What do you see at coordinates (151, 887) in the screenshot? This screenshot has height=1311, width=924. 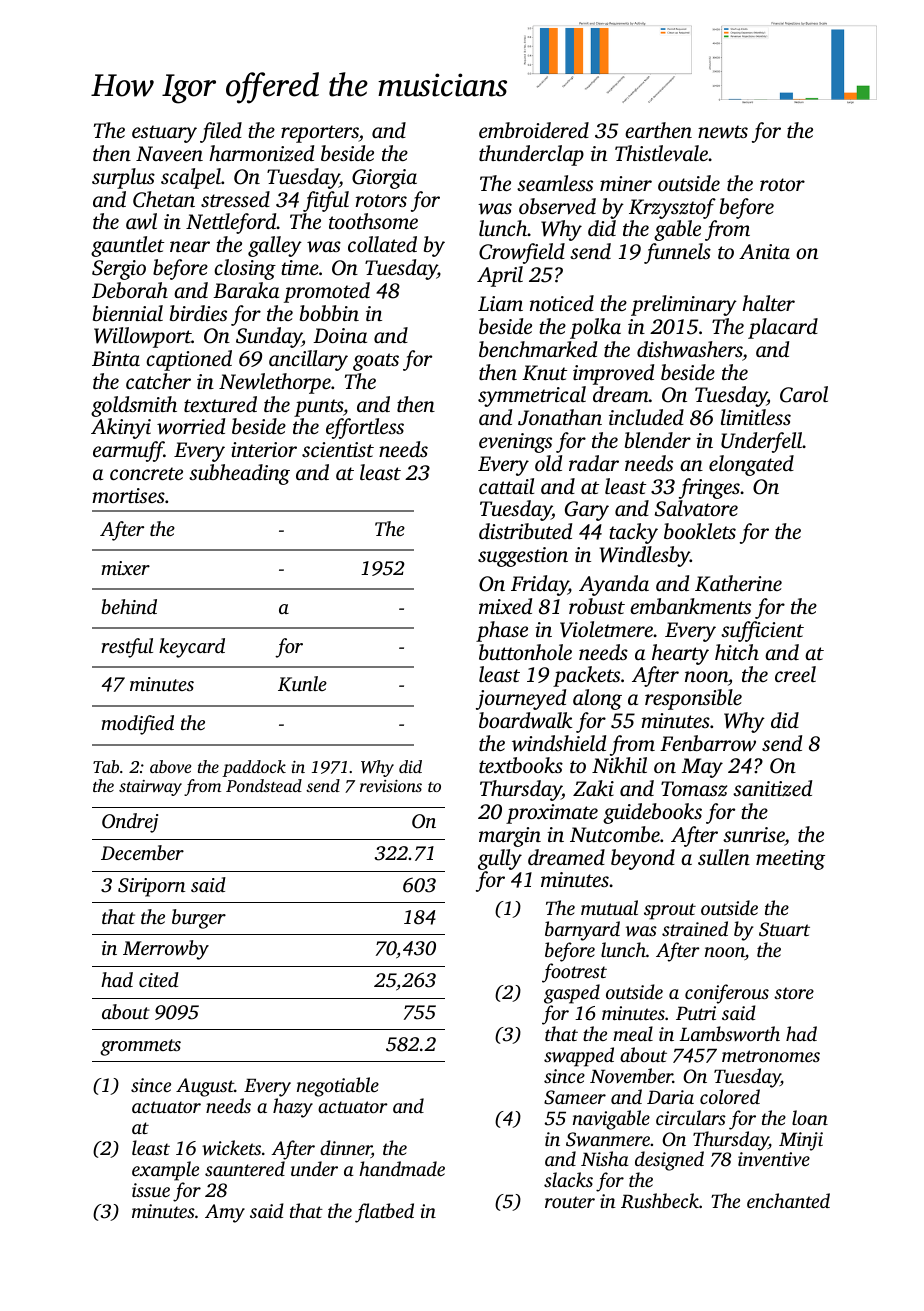 I see `Siriporn` at bounding box center [151, 887].
